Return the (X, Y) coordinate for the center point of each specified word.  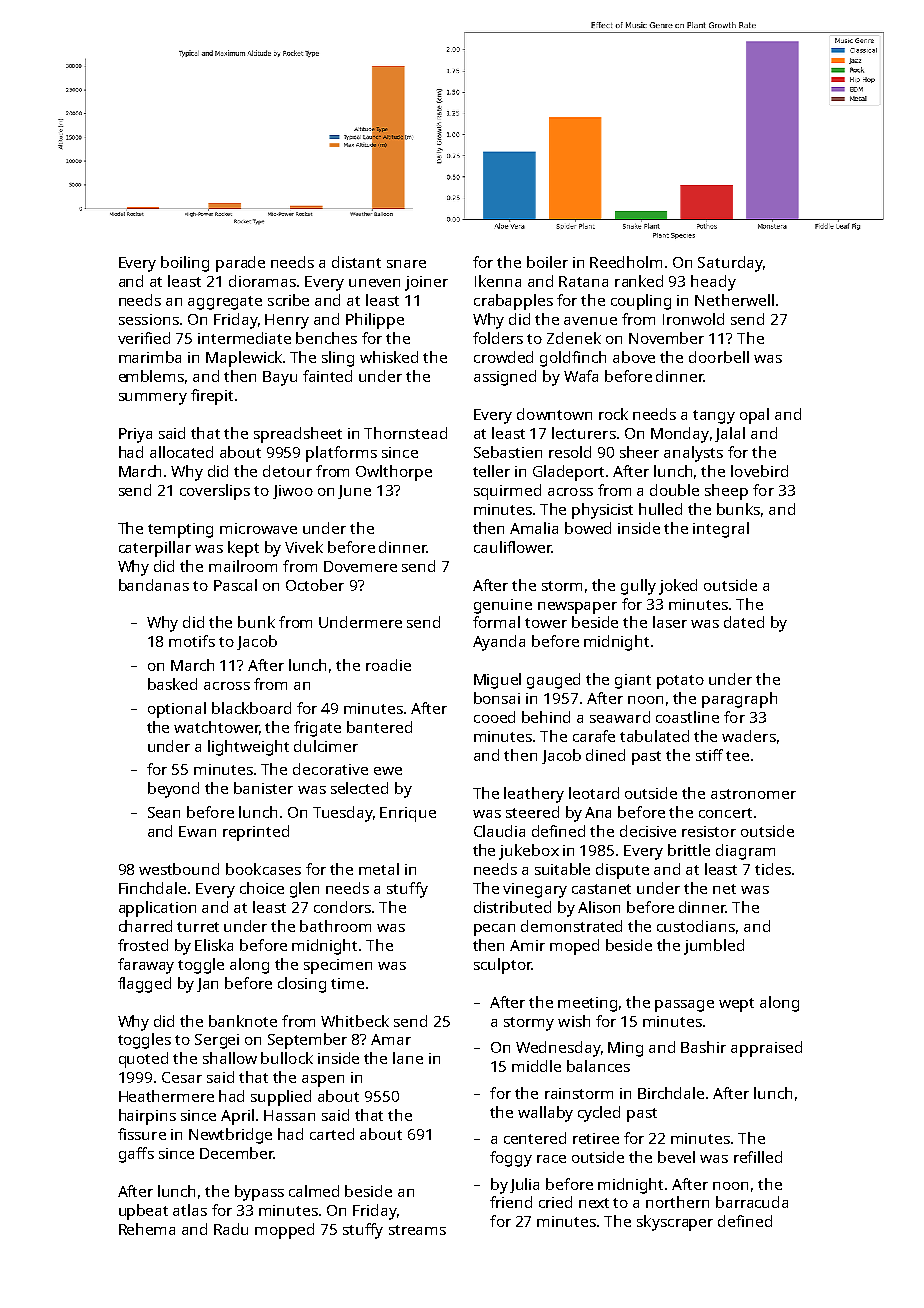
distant (356, 262)
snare (406, 264)
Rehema (147, 1229)
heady (713, 283)
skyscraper (675, 1223)
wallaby (545, 1114)
